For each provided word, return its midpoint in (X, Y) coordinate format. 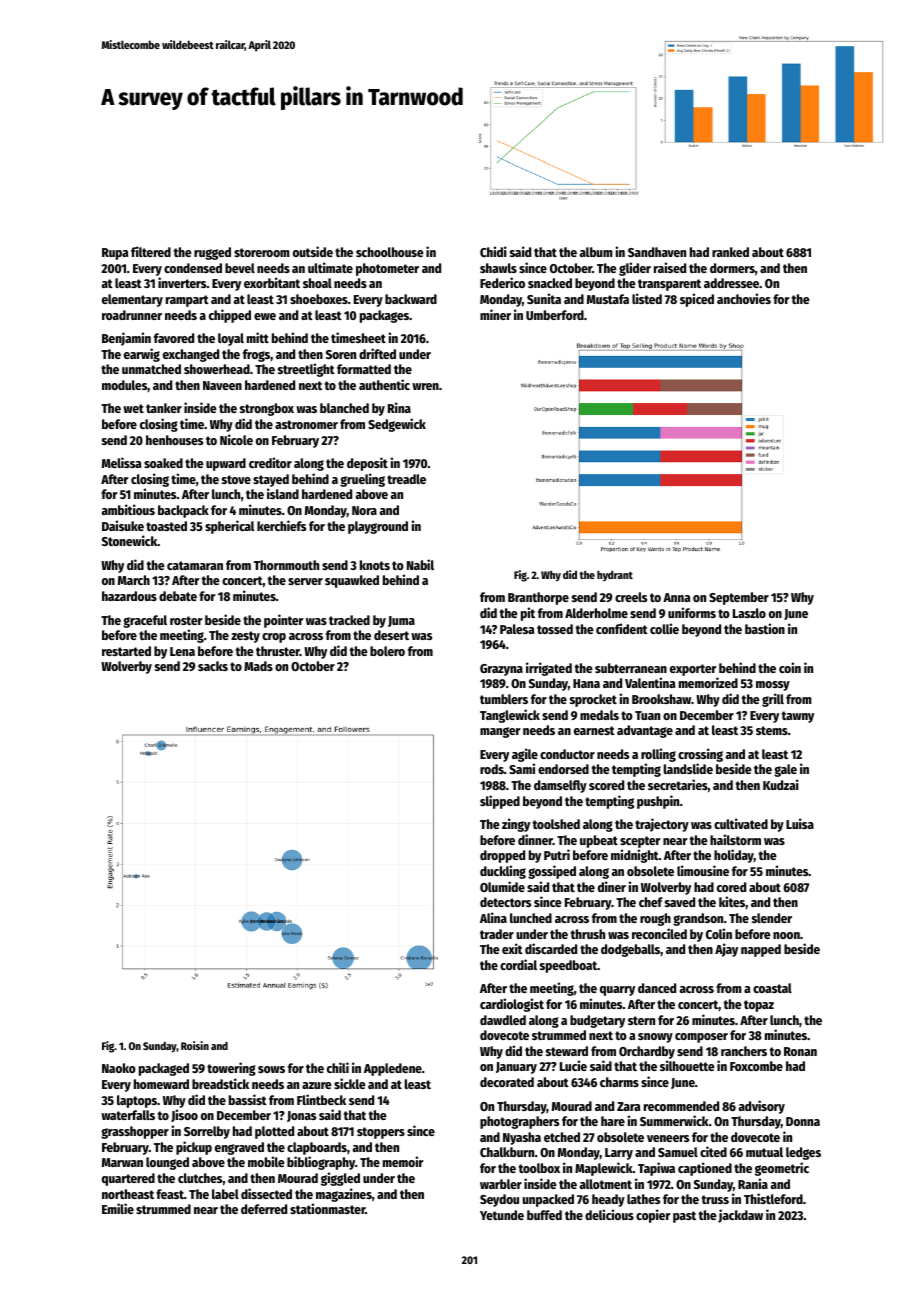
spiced (697, 300)
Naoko (119, 1068)
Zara (628, 1106)
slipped (500, 802)
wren (425, 386)
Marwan (122, 1162)
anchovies (744, 298)
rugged (212, 253)
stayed (271, 480)
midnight (635, 856)
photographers (519, 1122)
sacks (213, 666)
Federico (502, 282)
